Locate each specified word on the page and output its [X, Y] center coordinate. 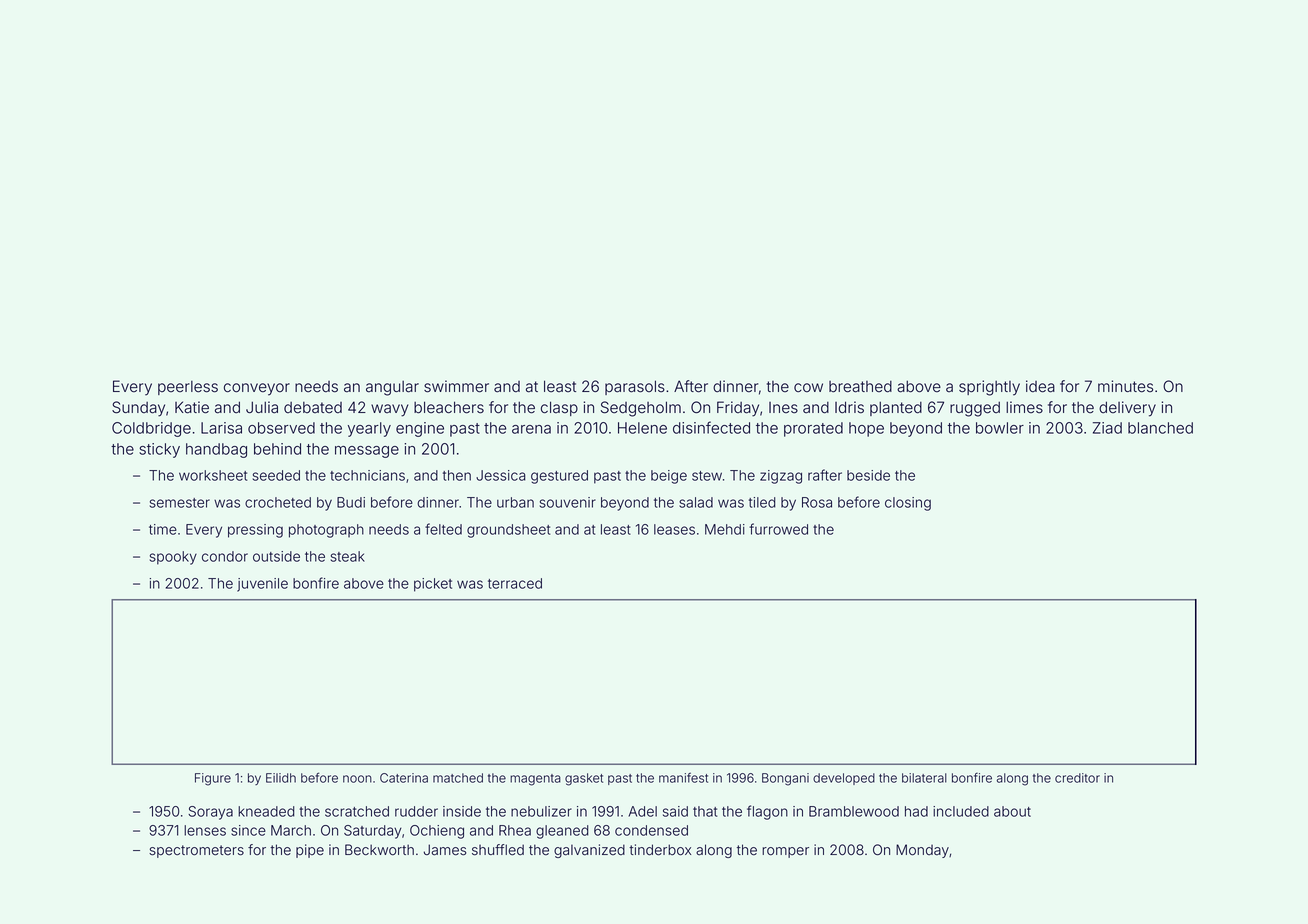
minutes [1125, 386]
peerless [188, 388]
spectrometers [196, 851]
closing [908, 504]
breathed [860, 387]
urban [515, 502]
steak [348, 556]
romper [785, 852]
